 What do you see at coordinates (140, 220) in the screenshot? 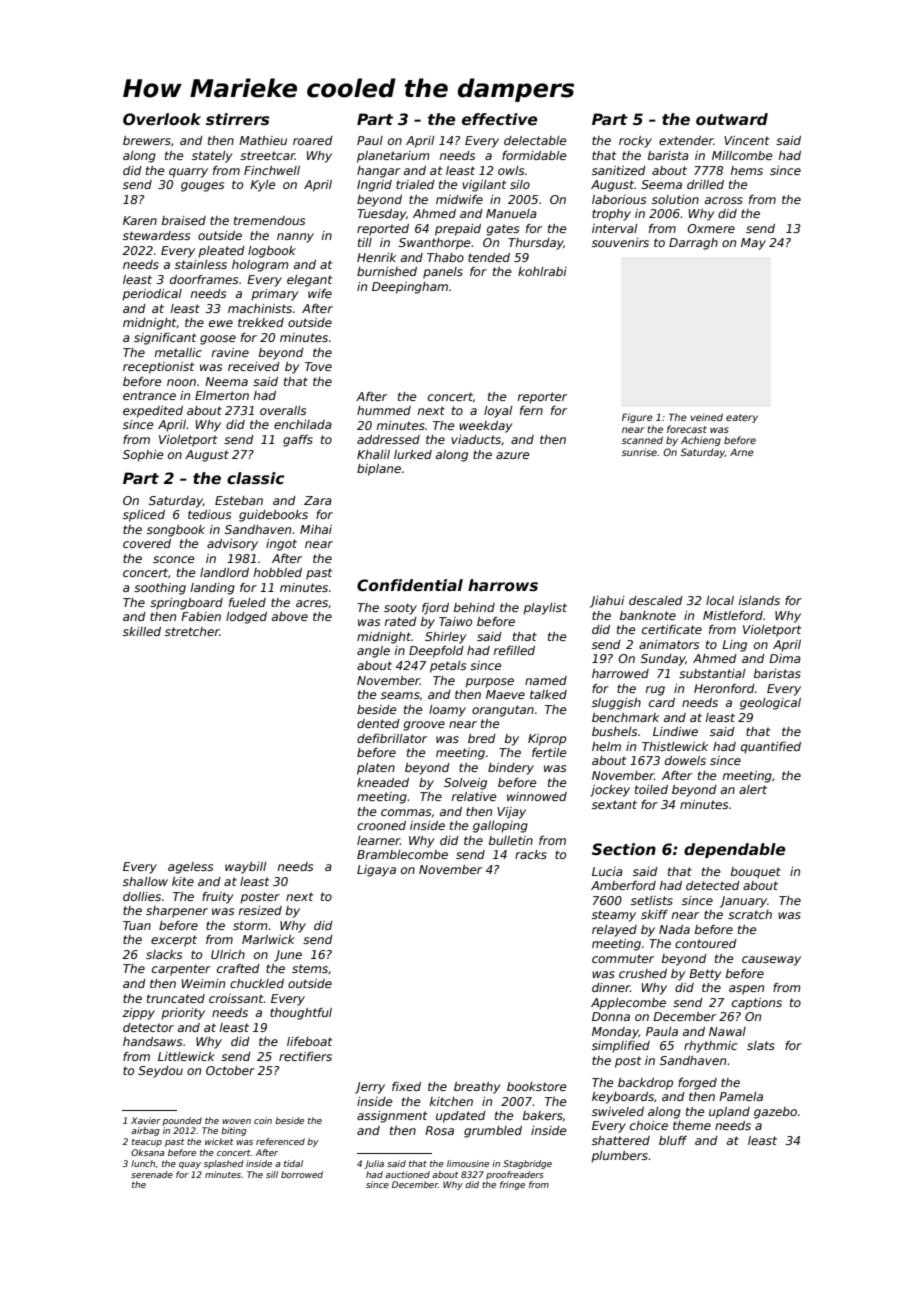
I see `Karen` at bounding box center [140, 220].
